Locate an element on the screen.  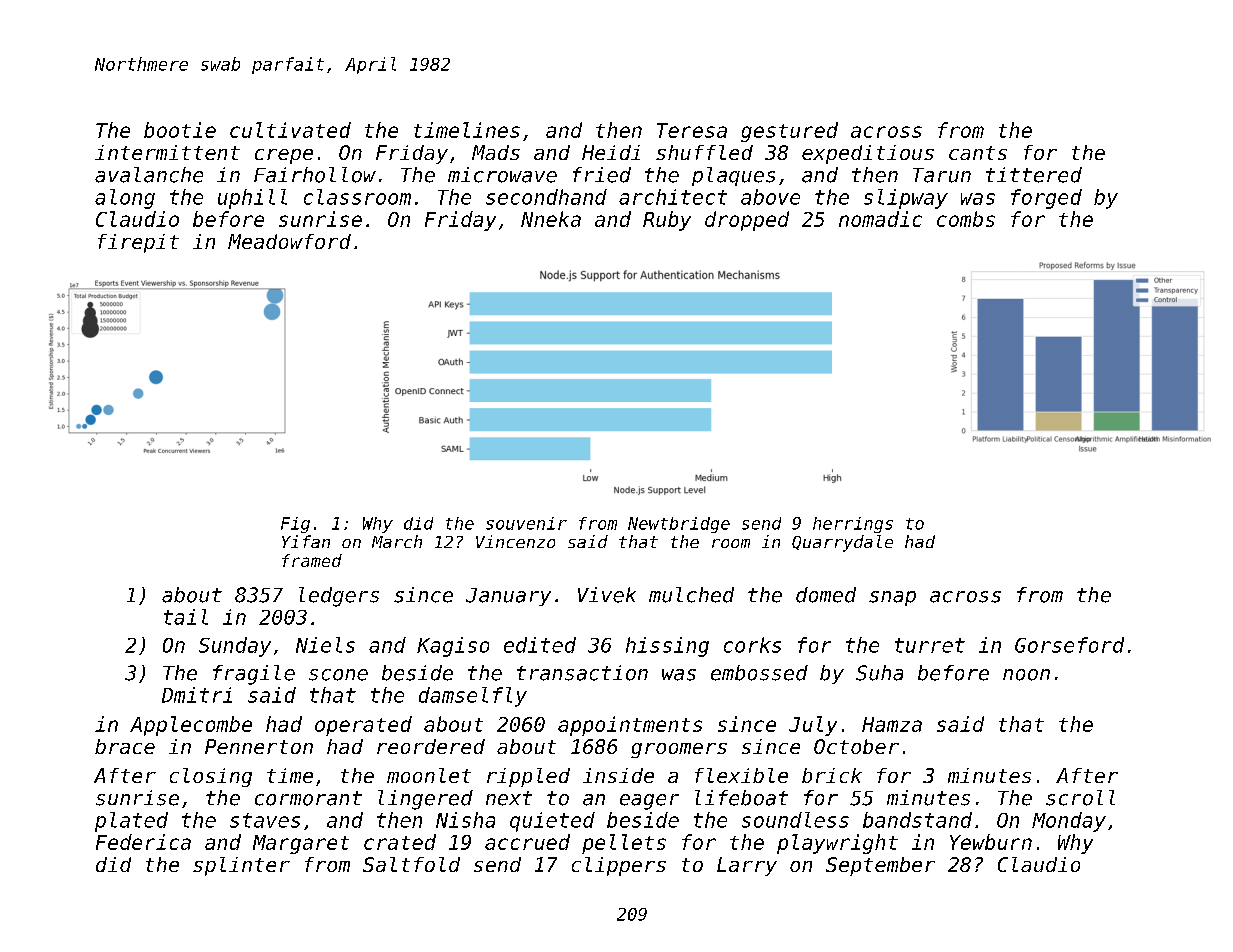
souvenir is located at coordinates (526, 523).
